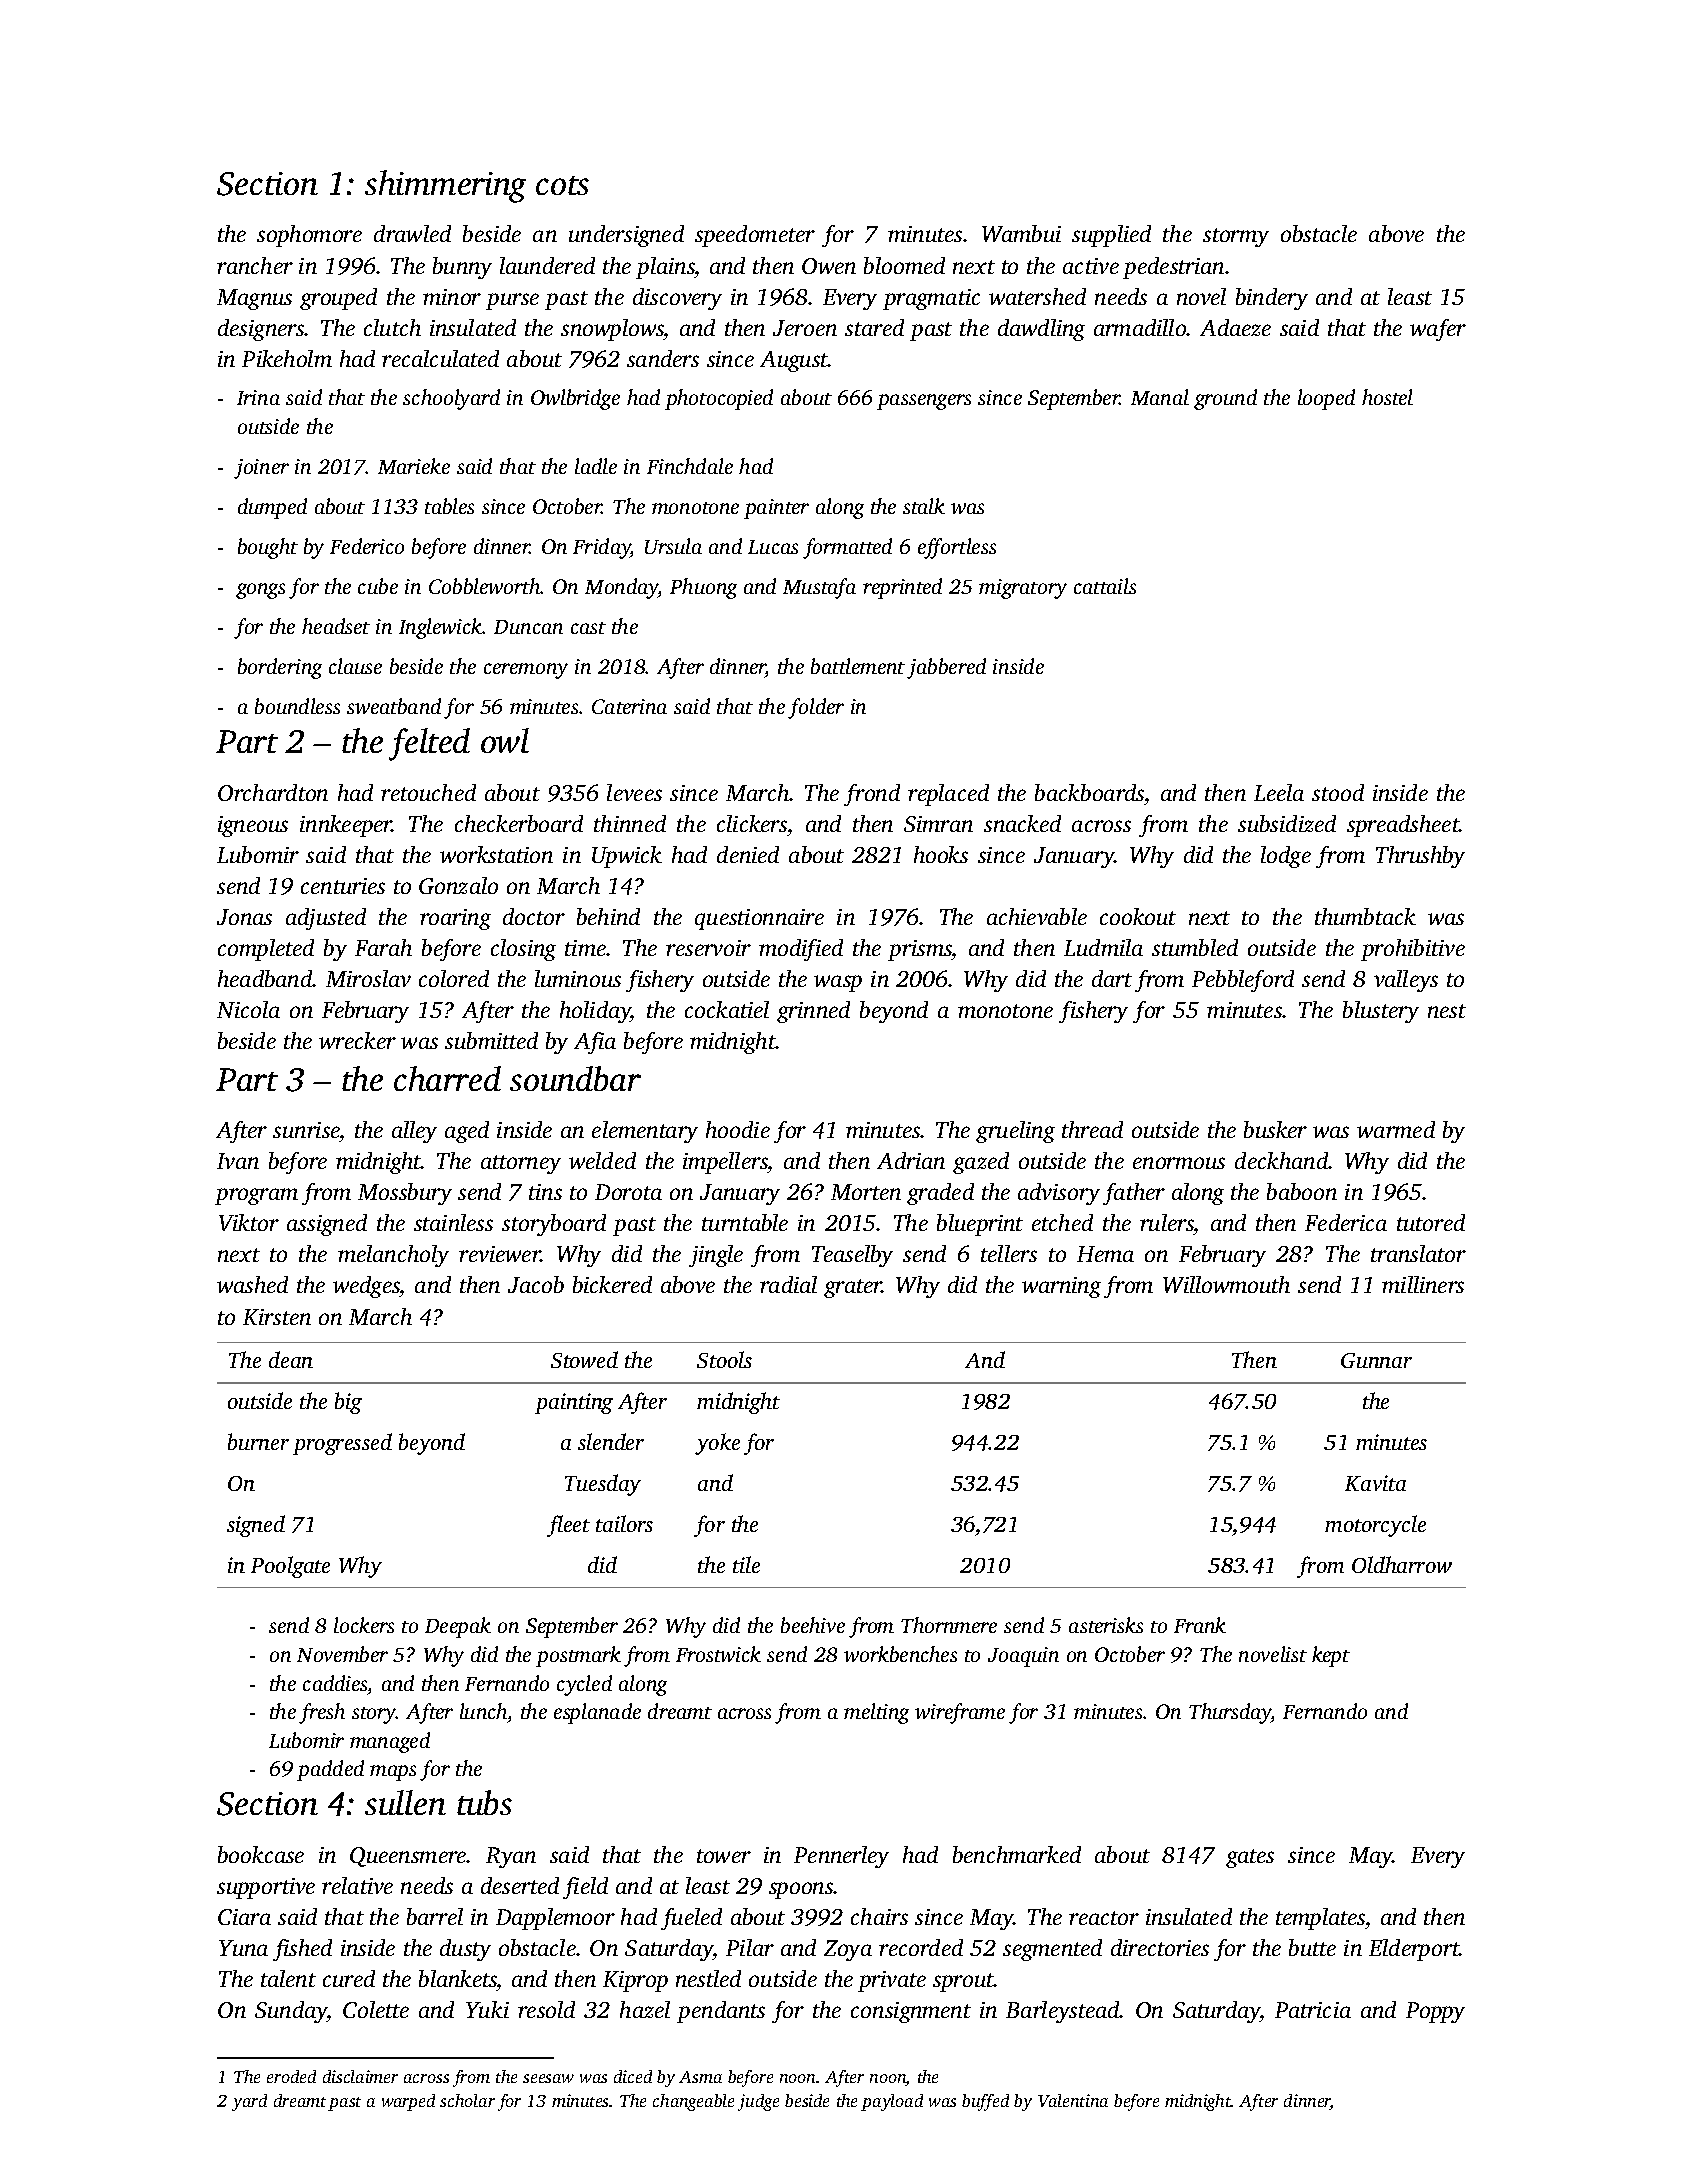  I want to click on innkeeper, so click(346, 826).
